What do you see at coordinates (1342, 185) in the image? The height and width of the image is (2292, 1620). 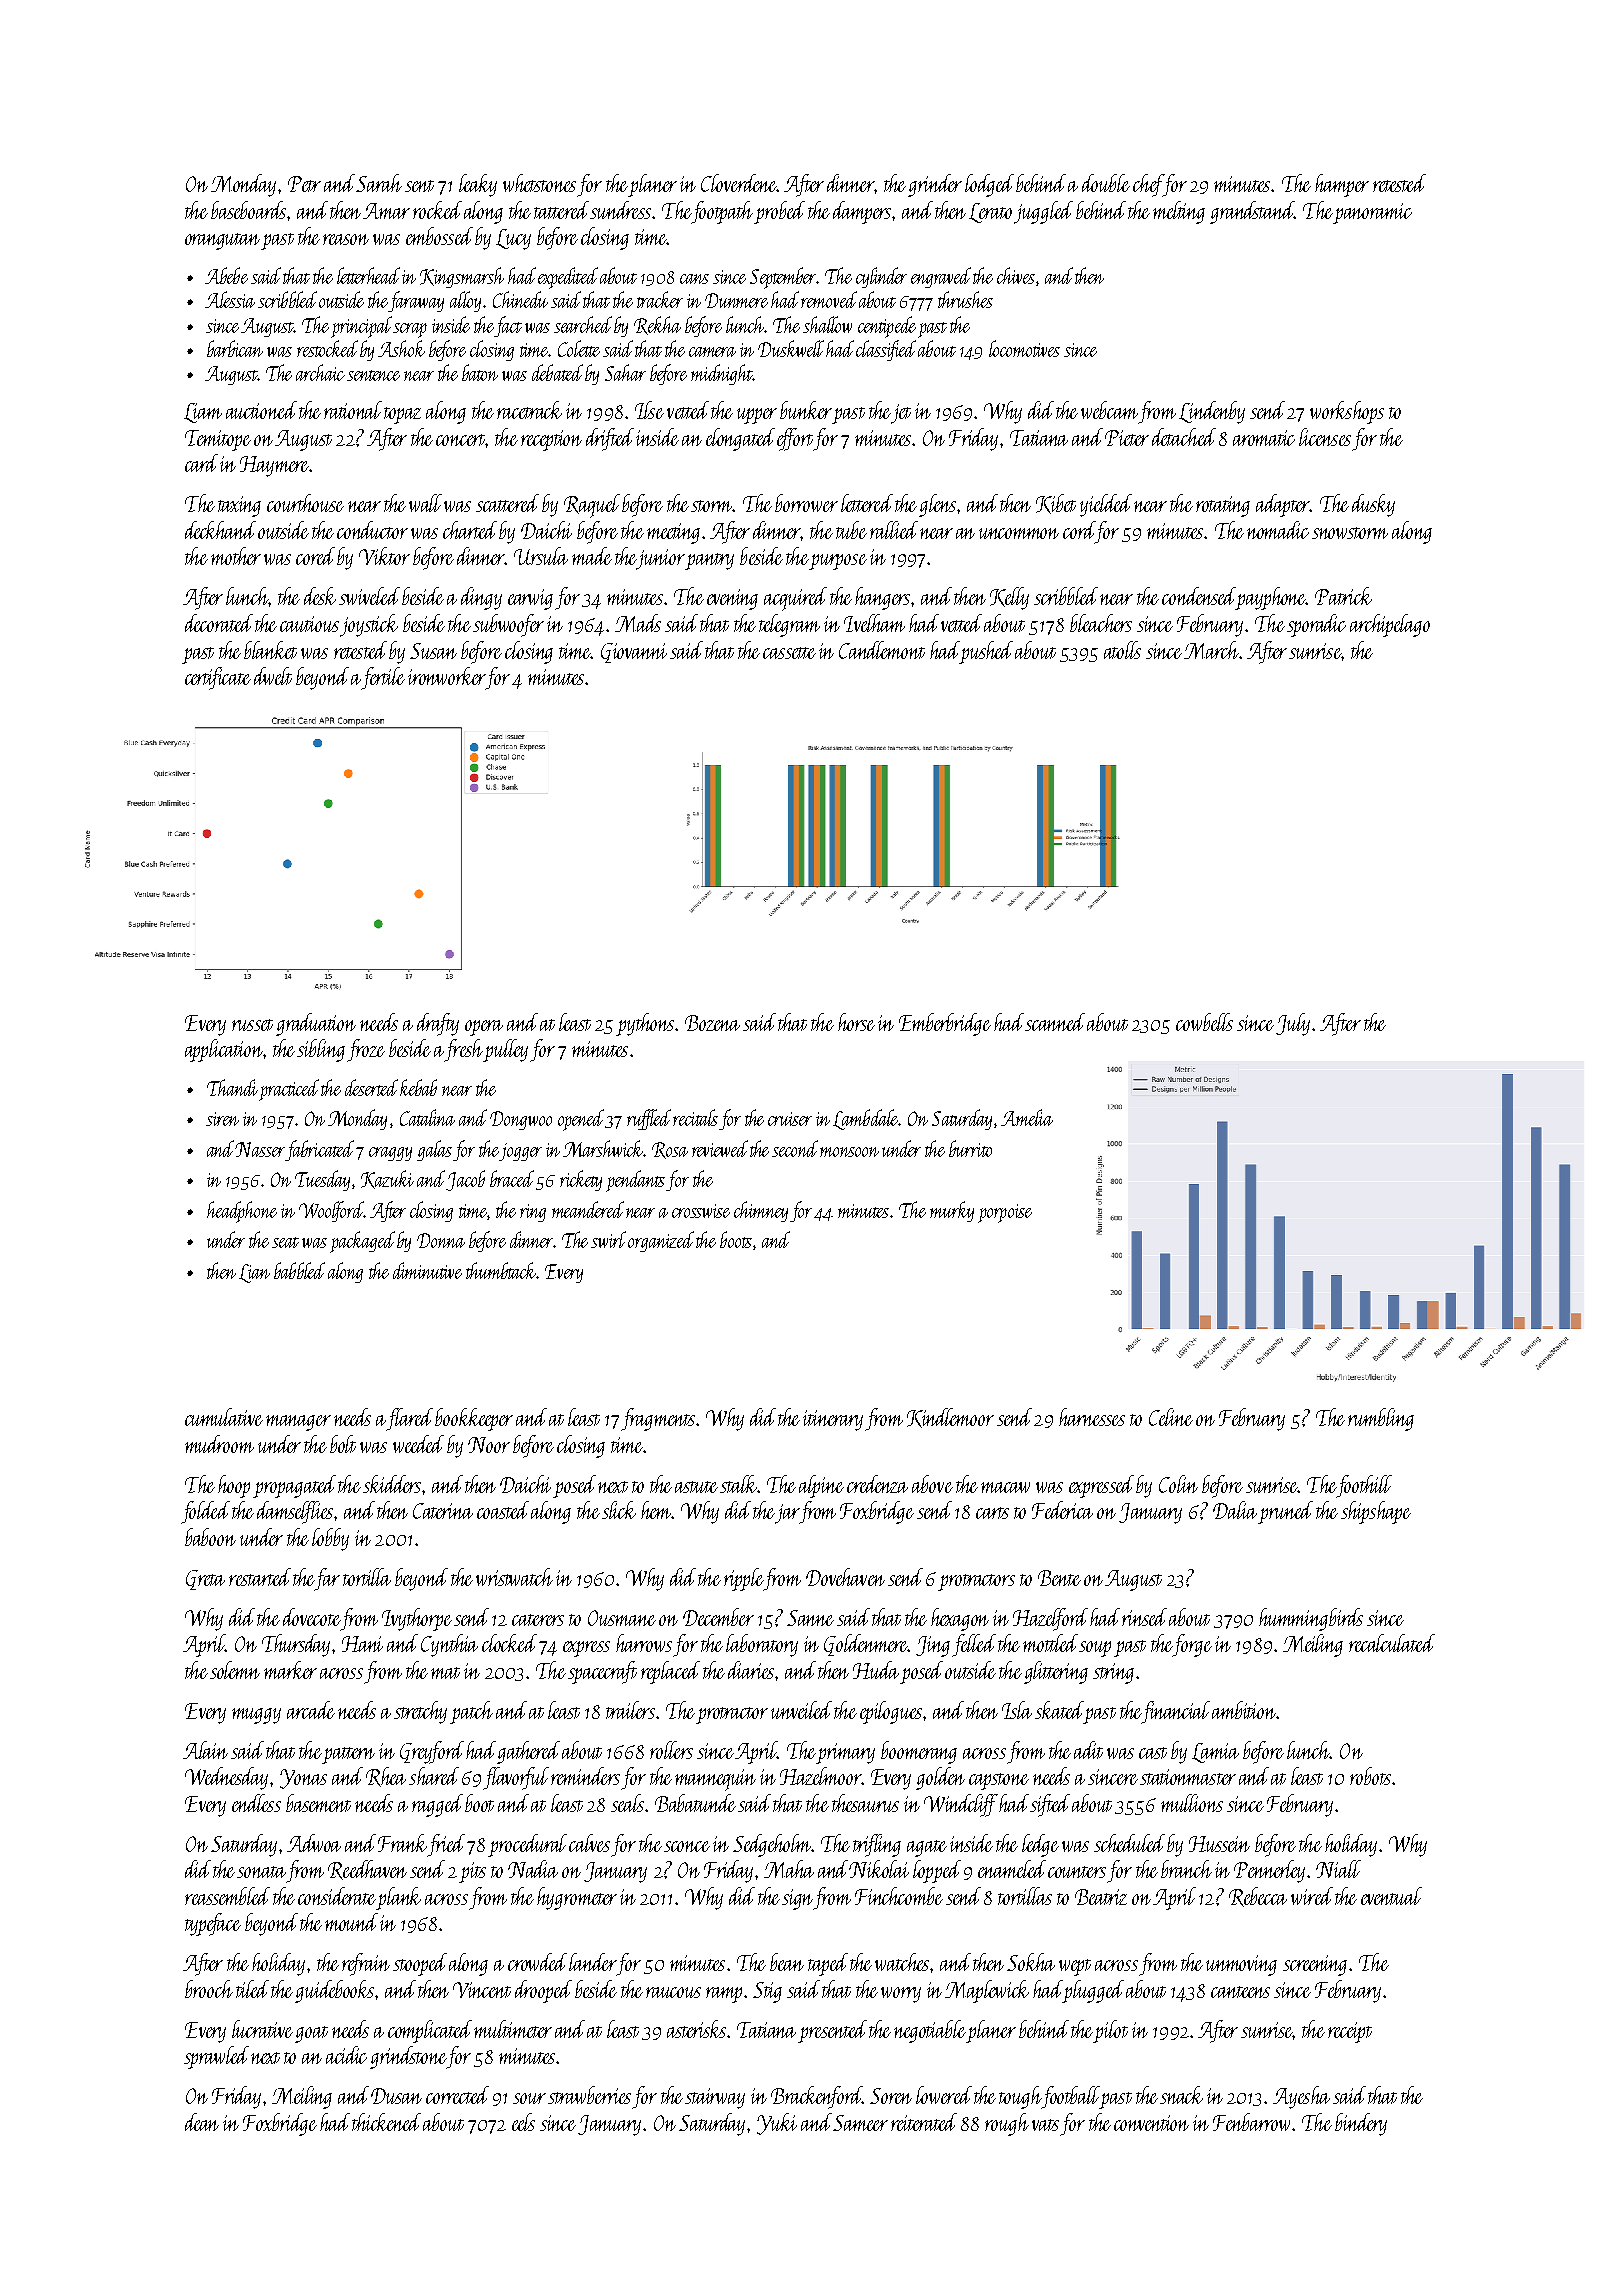 I see `hamper` at bounding box center [1342, 185].
